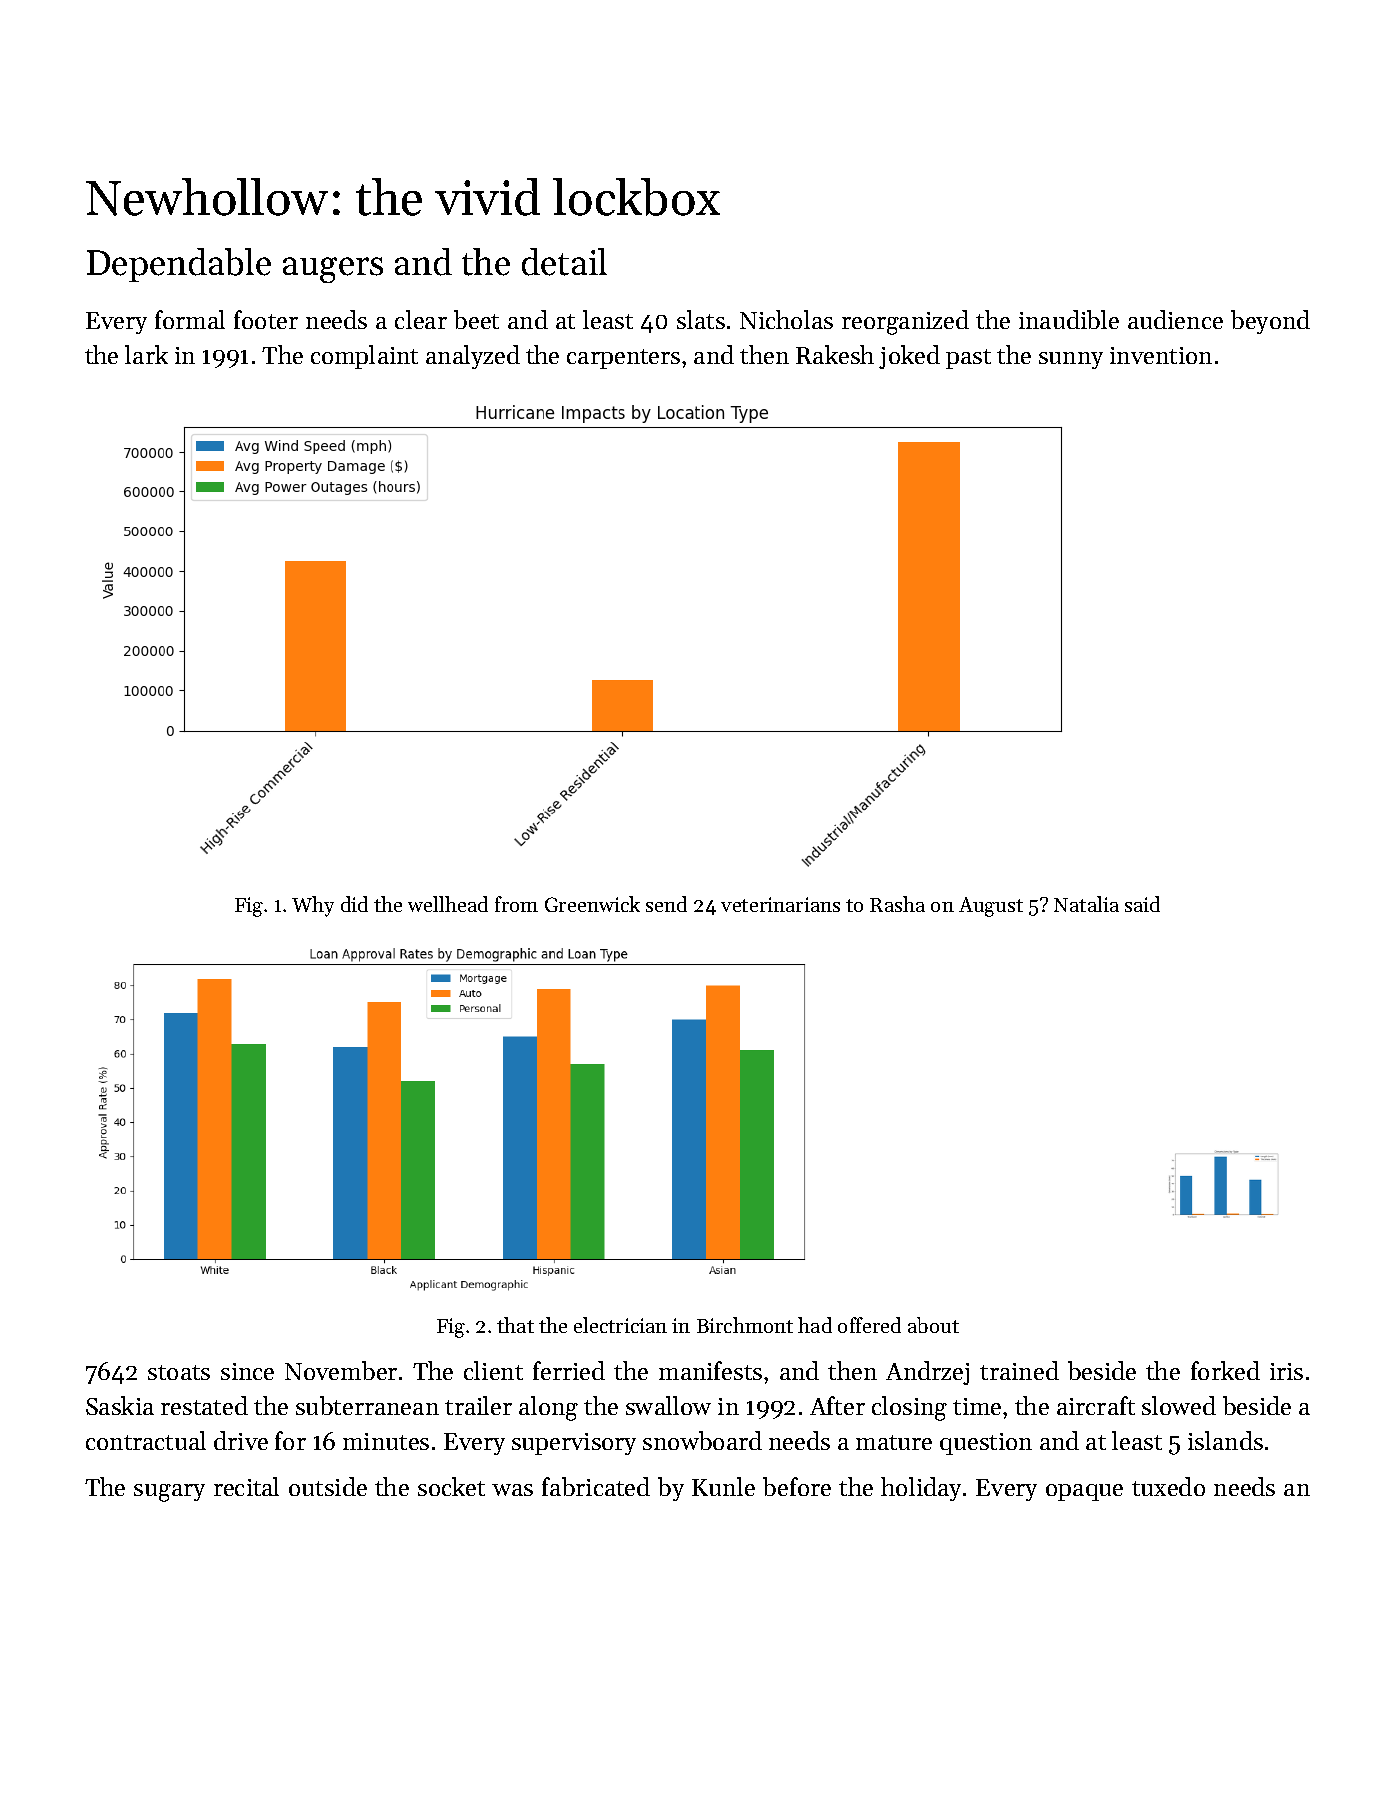 This page has width=1396, height=1807. What do you see at coordinates (1086, 904) in the page?
I see `Natalia` at bounding box center [1086, 904].
